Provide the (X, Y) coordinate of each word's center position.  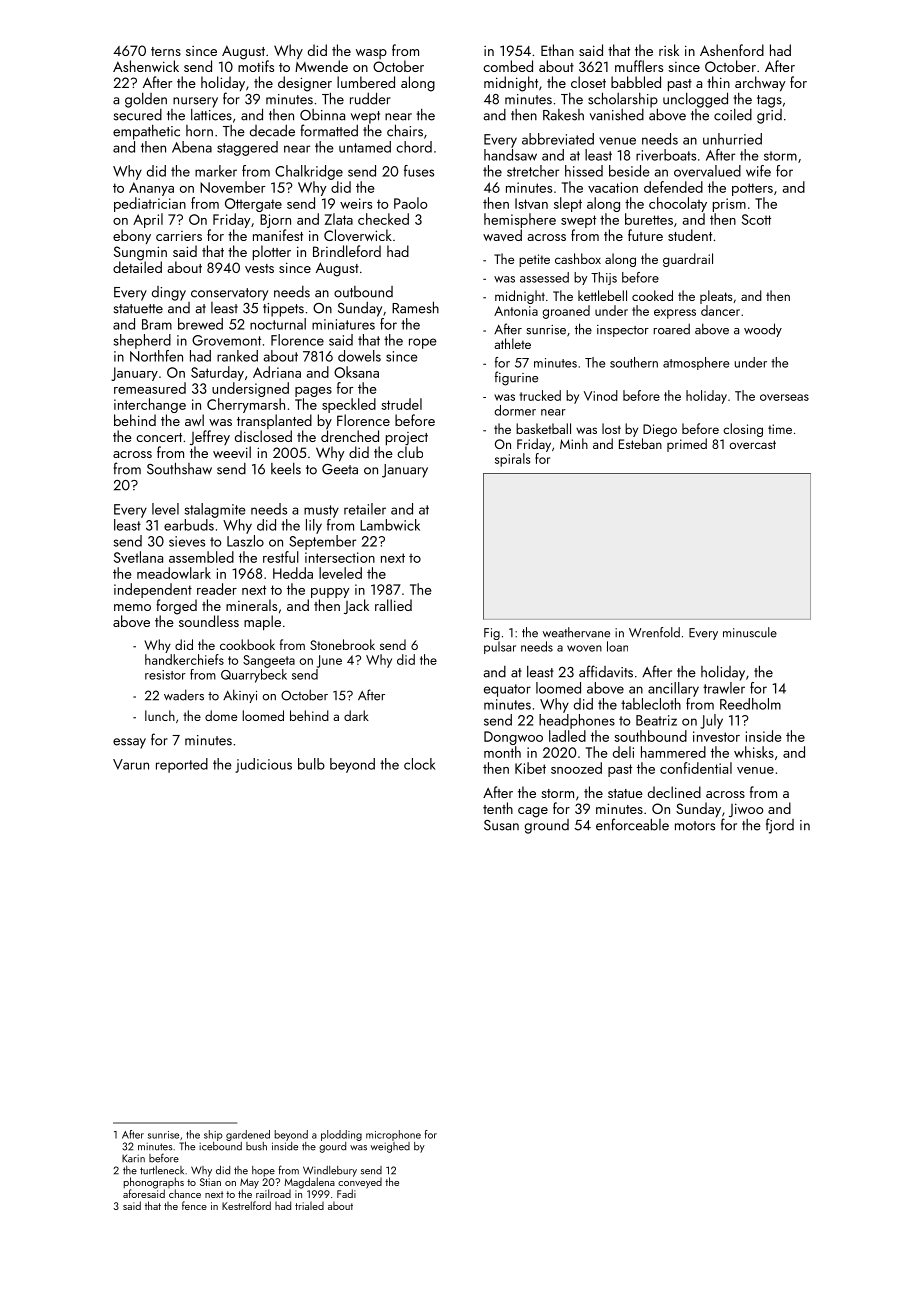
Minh (574, 443)
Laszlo (245, 541)
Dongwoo (513, 738)
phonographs (154, 1183)
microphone (393, 1135)
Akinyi (240, 696)
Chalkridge (309, 172)
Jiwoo (746, 810)
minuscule (750, 632)
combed (508, 66)
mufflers (639, 66)
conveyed (360, 1183)
